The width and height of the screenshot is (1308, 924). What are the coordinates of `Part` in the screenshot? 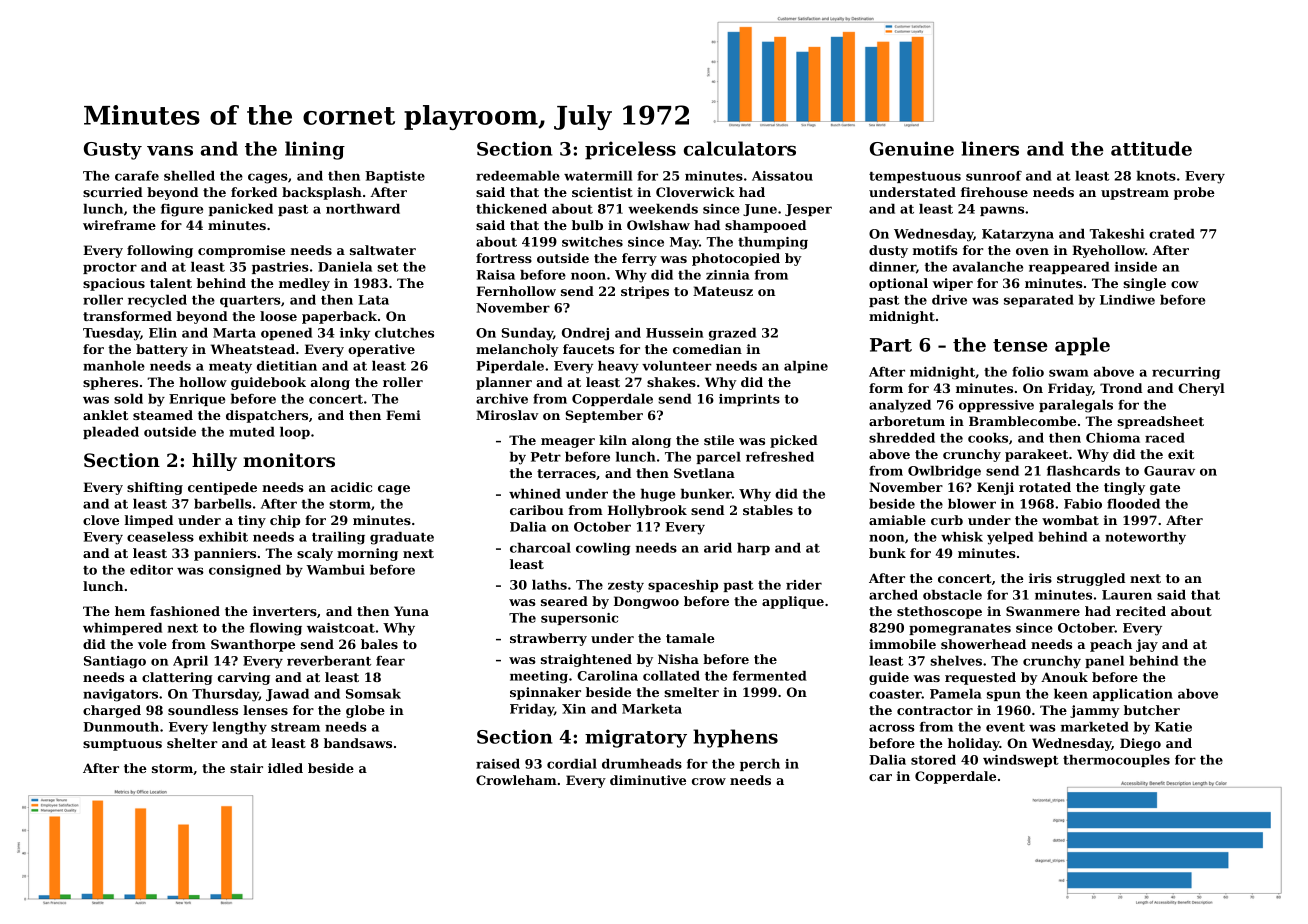 It's located at (891, 345).
